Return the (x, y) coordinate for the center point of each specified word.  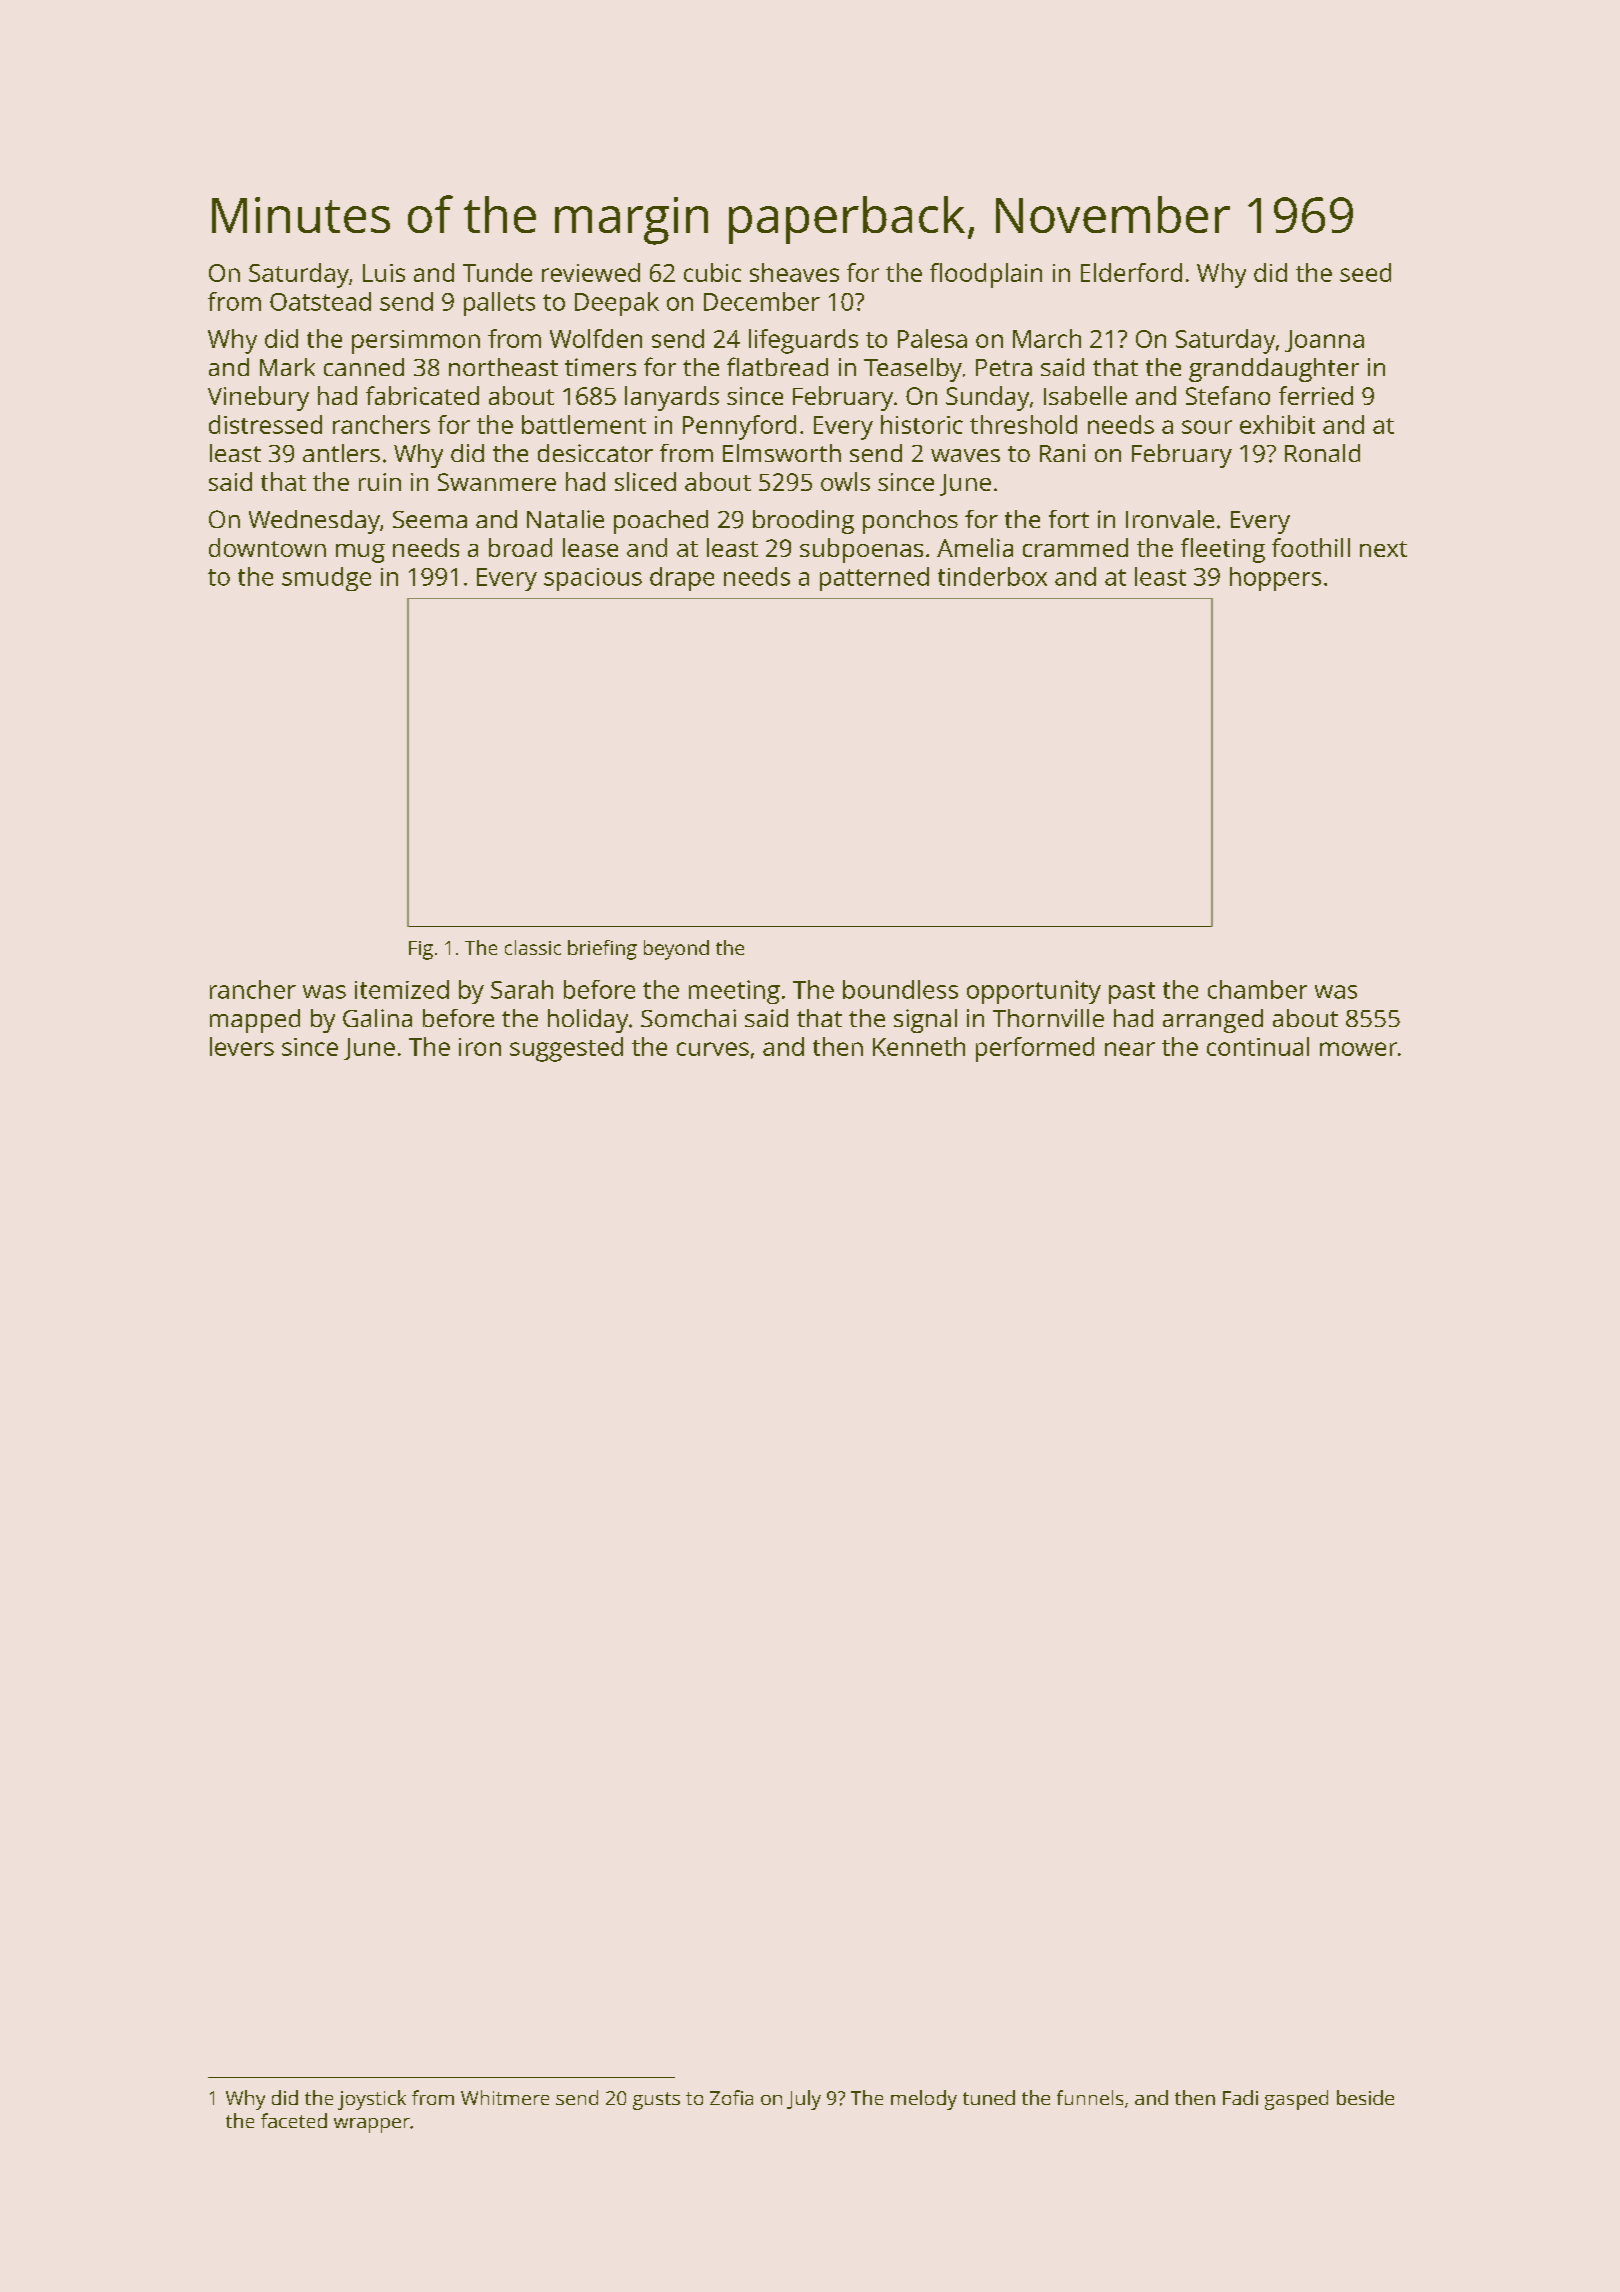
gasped (1296, 2100)
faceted (294, 2120)
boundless (900, 989)
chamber (1257, 989)
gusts (656, 2101)
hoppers (1275, 579)
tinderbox (992, 576)
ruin (380, 482)
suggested (566, 1049)
